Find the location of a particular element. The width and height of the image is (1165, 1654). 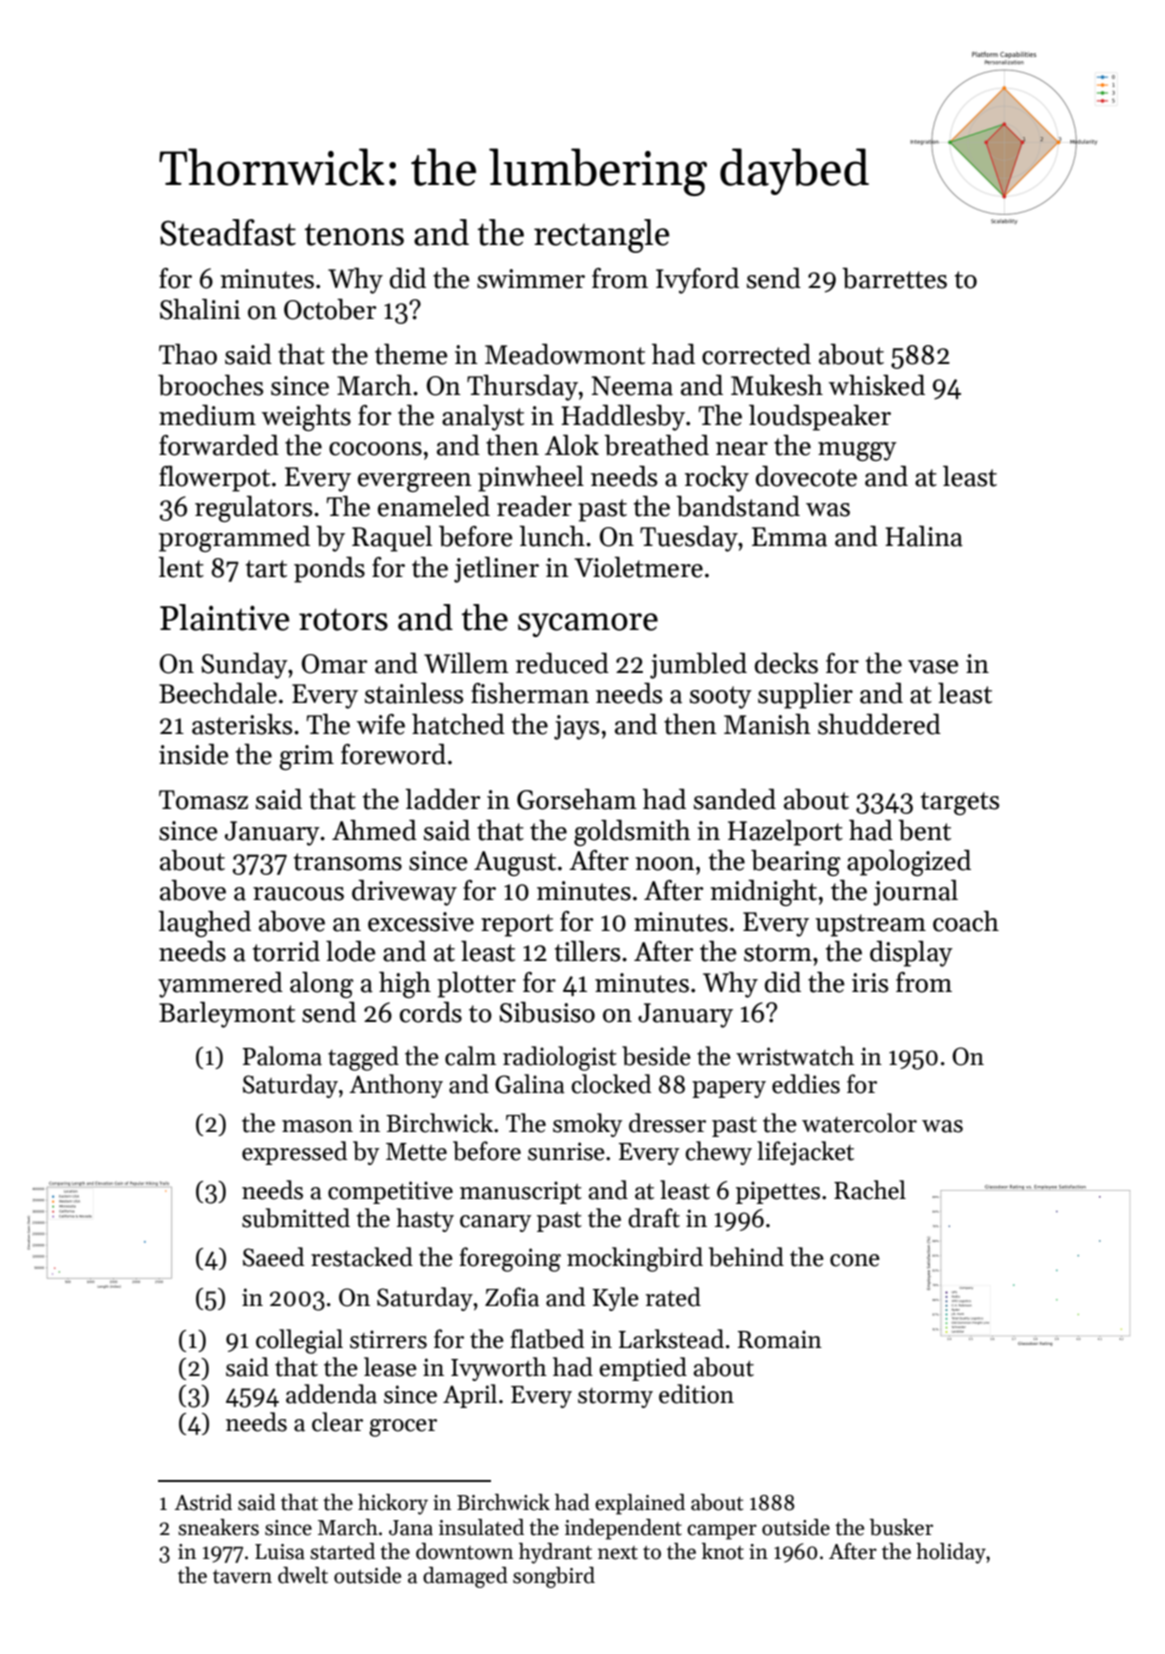

cords is located at coordinates (431, 1012).
